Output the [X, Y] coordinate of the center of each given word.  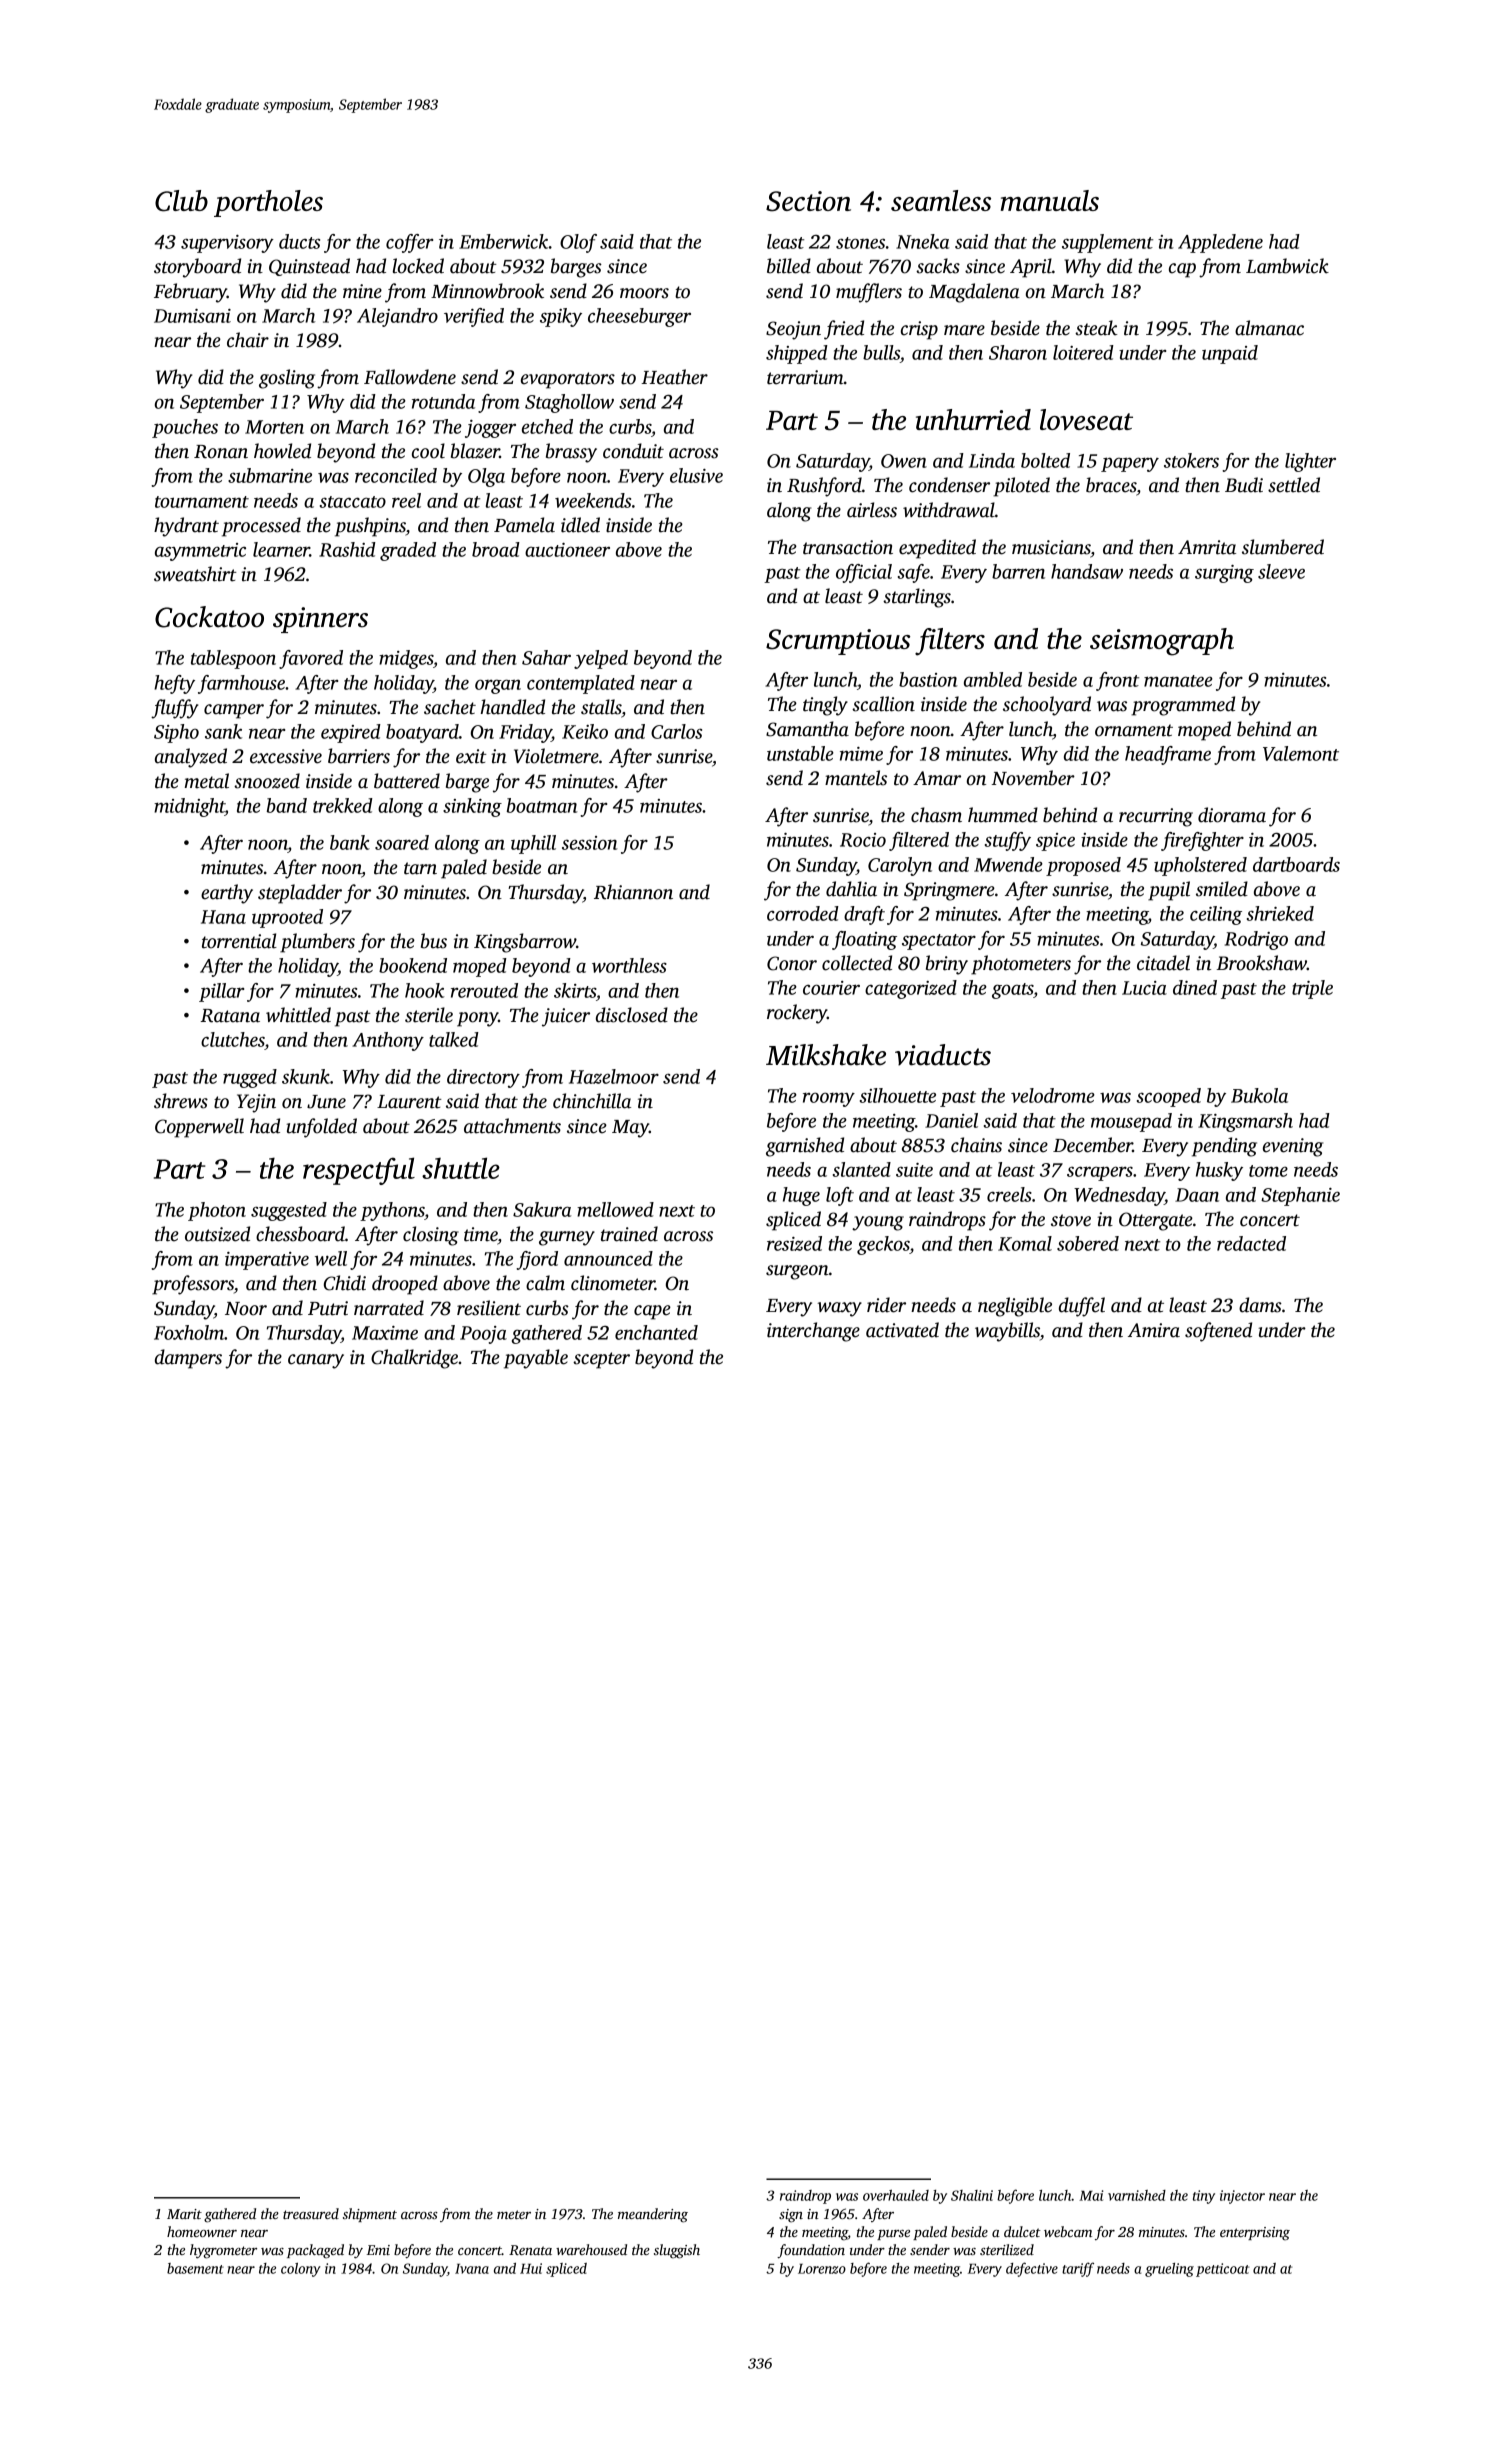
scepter [601, 1360]
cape [652, 1312]
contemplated [581, 684]
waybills [1007, 1332]
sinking [472, 807]
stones [860, 243]
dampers [188, 1359]
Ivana [472, 2269]
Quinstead [309, 267]
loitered [1083, 352]
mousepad [1131, 1122]
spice [1055, 842]
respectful [359, 1171]
